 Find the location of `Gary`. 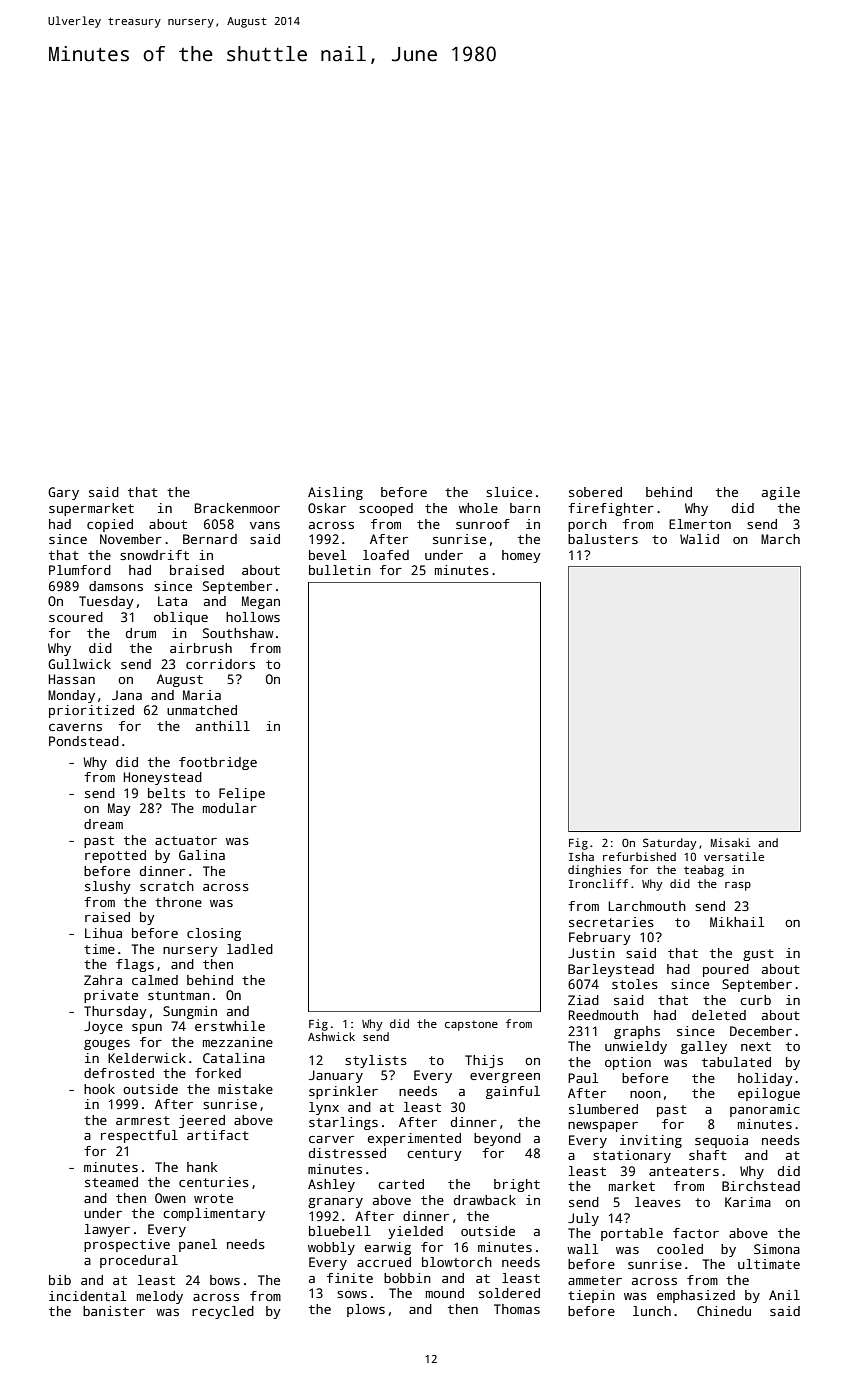

Gary is located at coordinates (63, 493).
